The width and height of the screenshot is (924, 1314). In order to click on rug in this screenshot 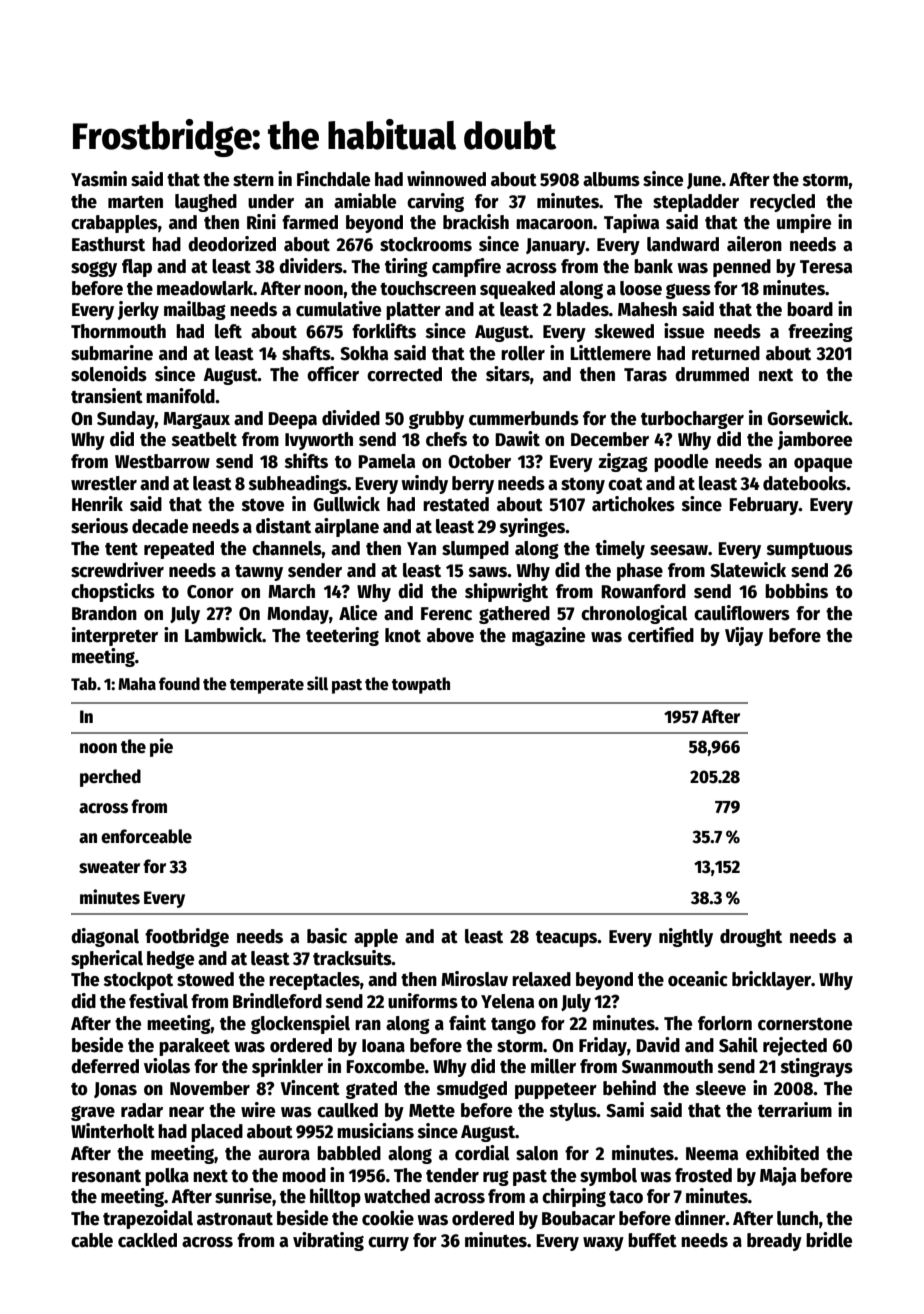, I will do `click(496, 1178)`.
